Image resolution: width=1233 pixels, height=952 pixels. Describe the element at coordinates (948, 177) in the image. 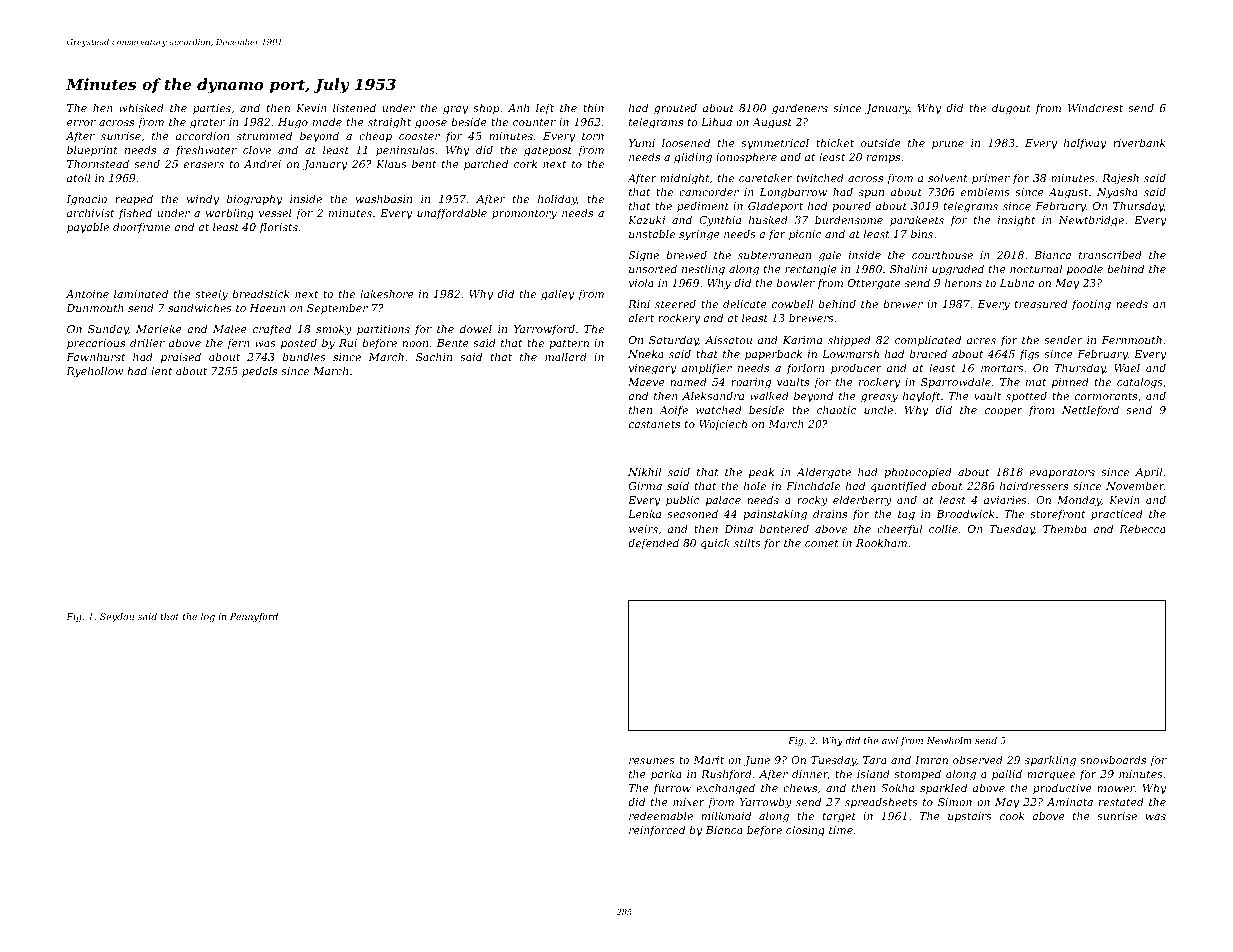

I see `solvent` at that location.
